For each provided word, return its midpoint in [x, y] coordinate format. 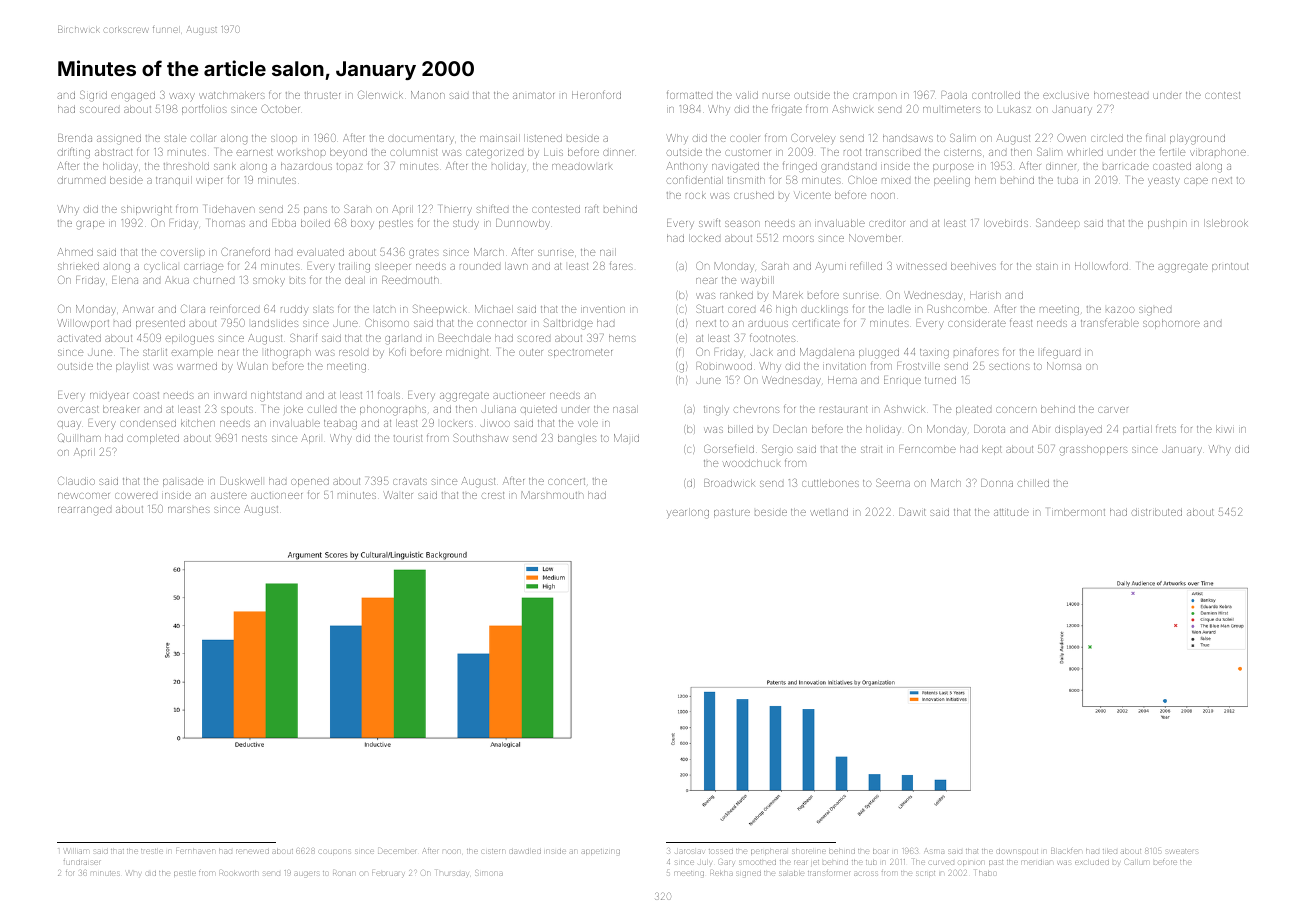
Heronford [596, 94]
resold [353, 352]
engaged [133, 96]
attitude [1011, 512]
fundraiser [82, 862]
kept [992, 450]
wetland [829, 512]
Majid [626, 439]
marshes [189, 510]
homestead [1121, 95]
